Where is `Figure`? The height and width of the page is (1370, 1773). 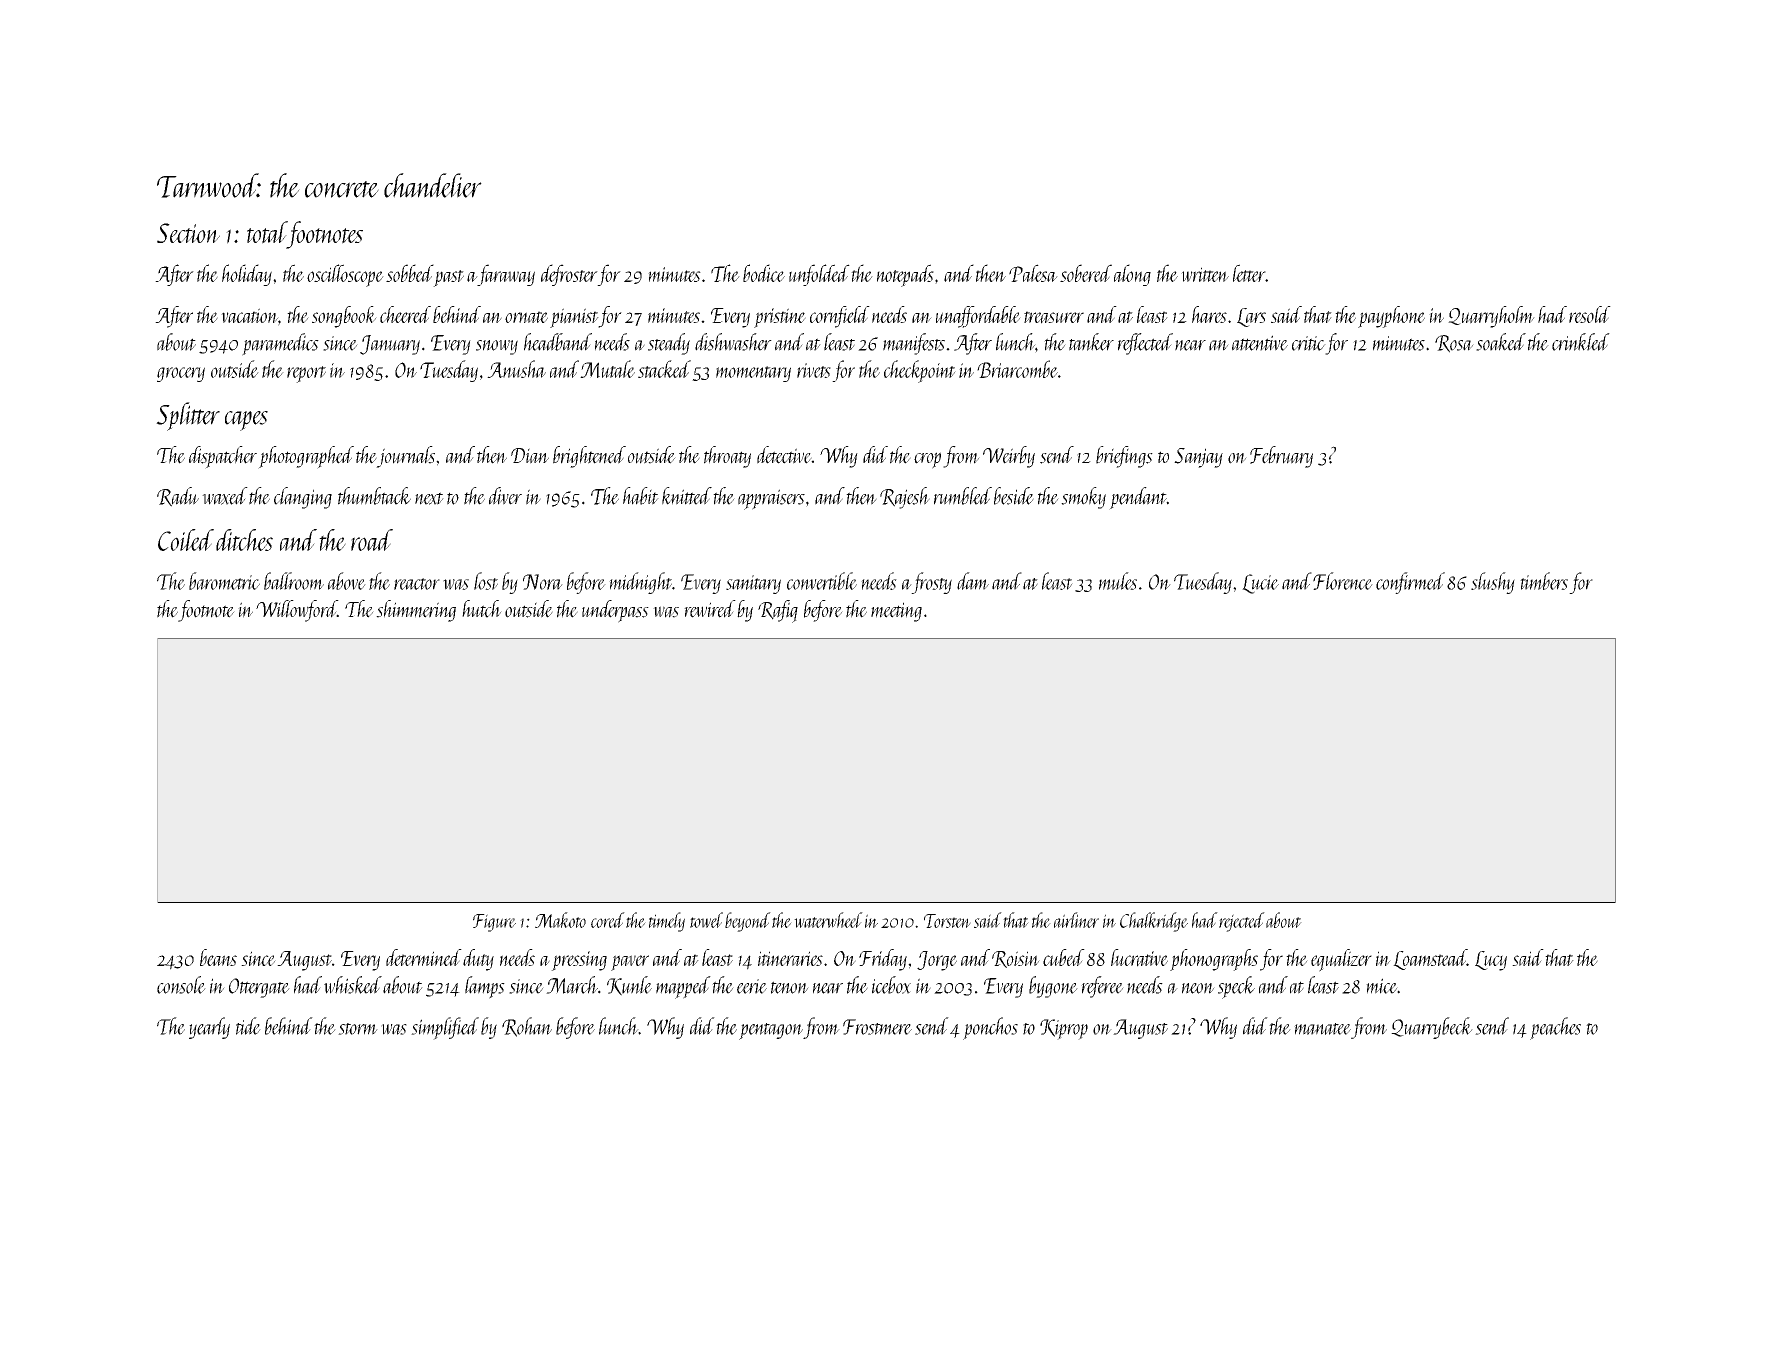
Figure is located at coordinates (494, 923).
